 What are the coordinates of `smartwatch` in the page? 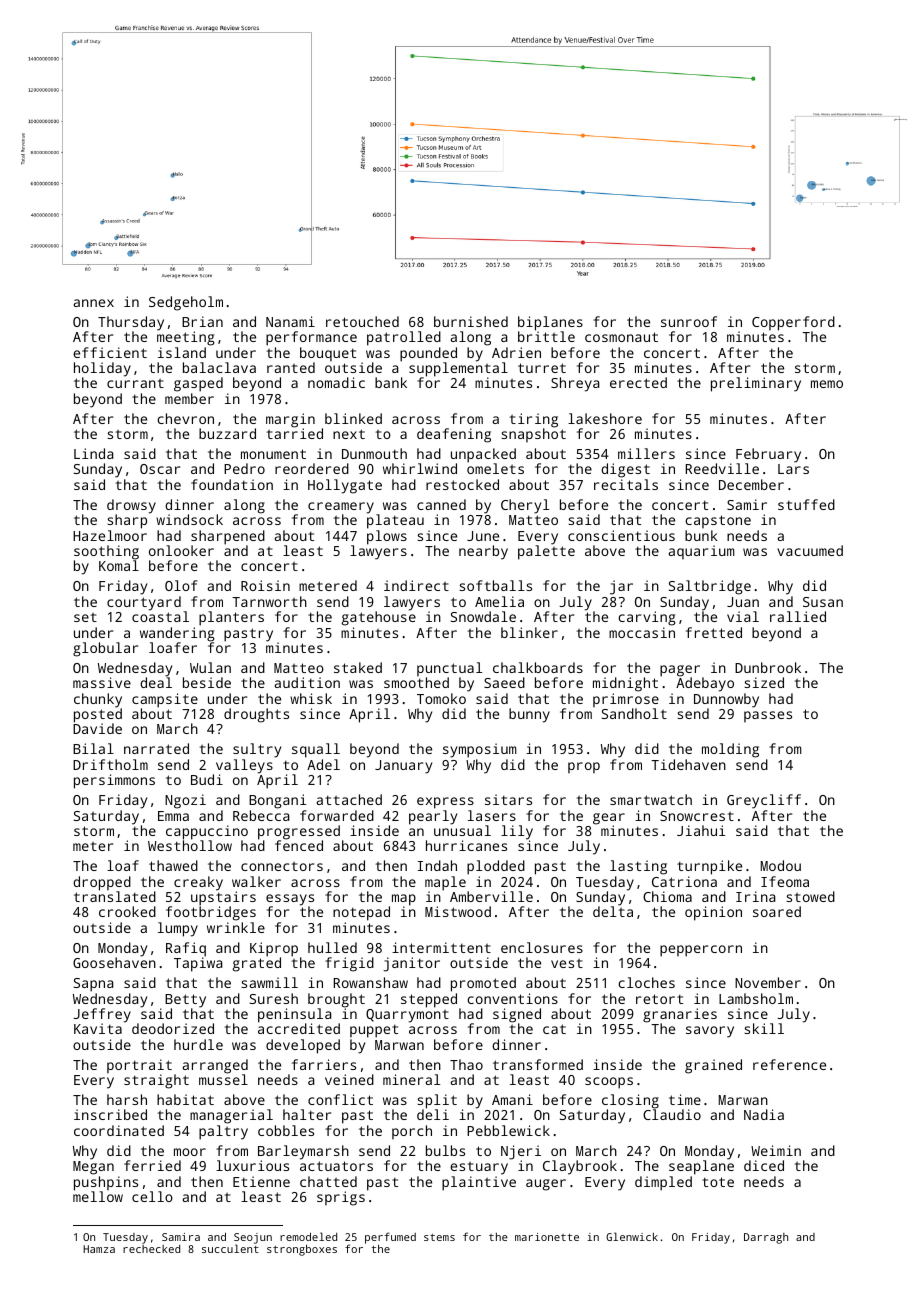 It's located at (651, 799).
